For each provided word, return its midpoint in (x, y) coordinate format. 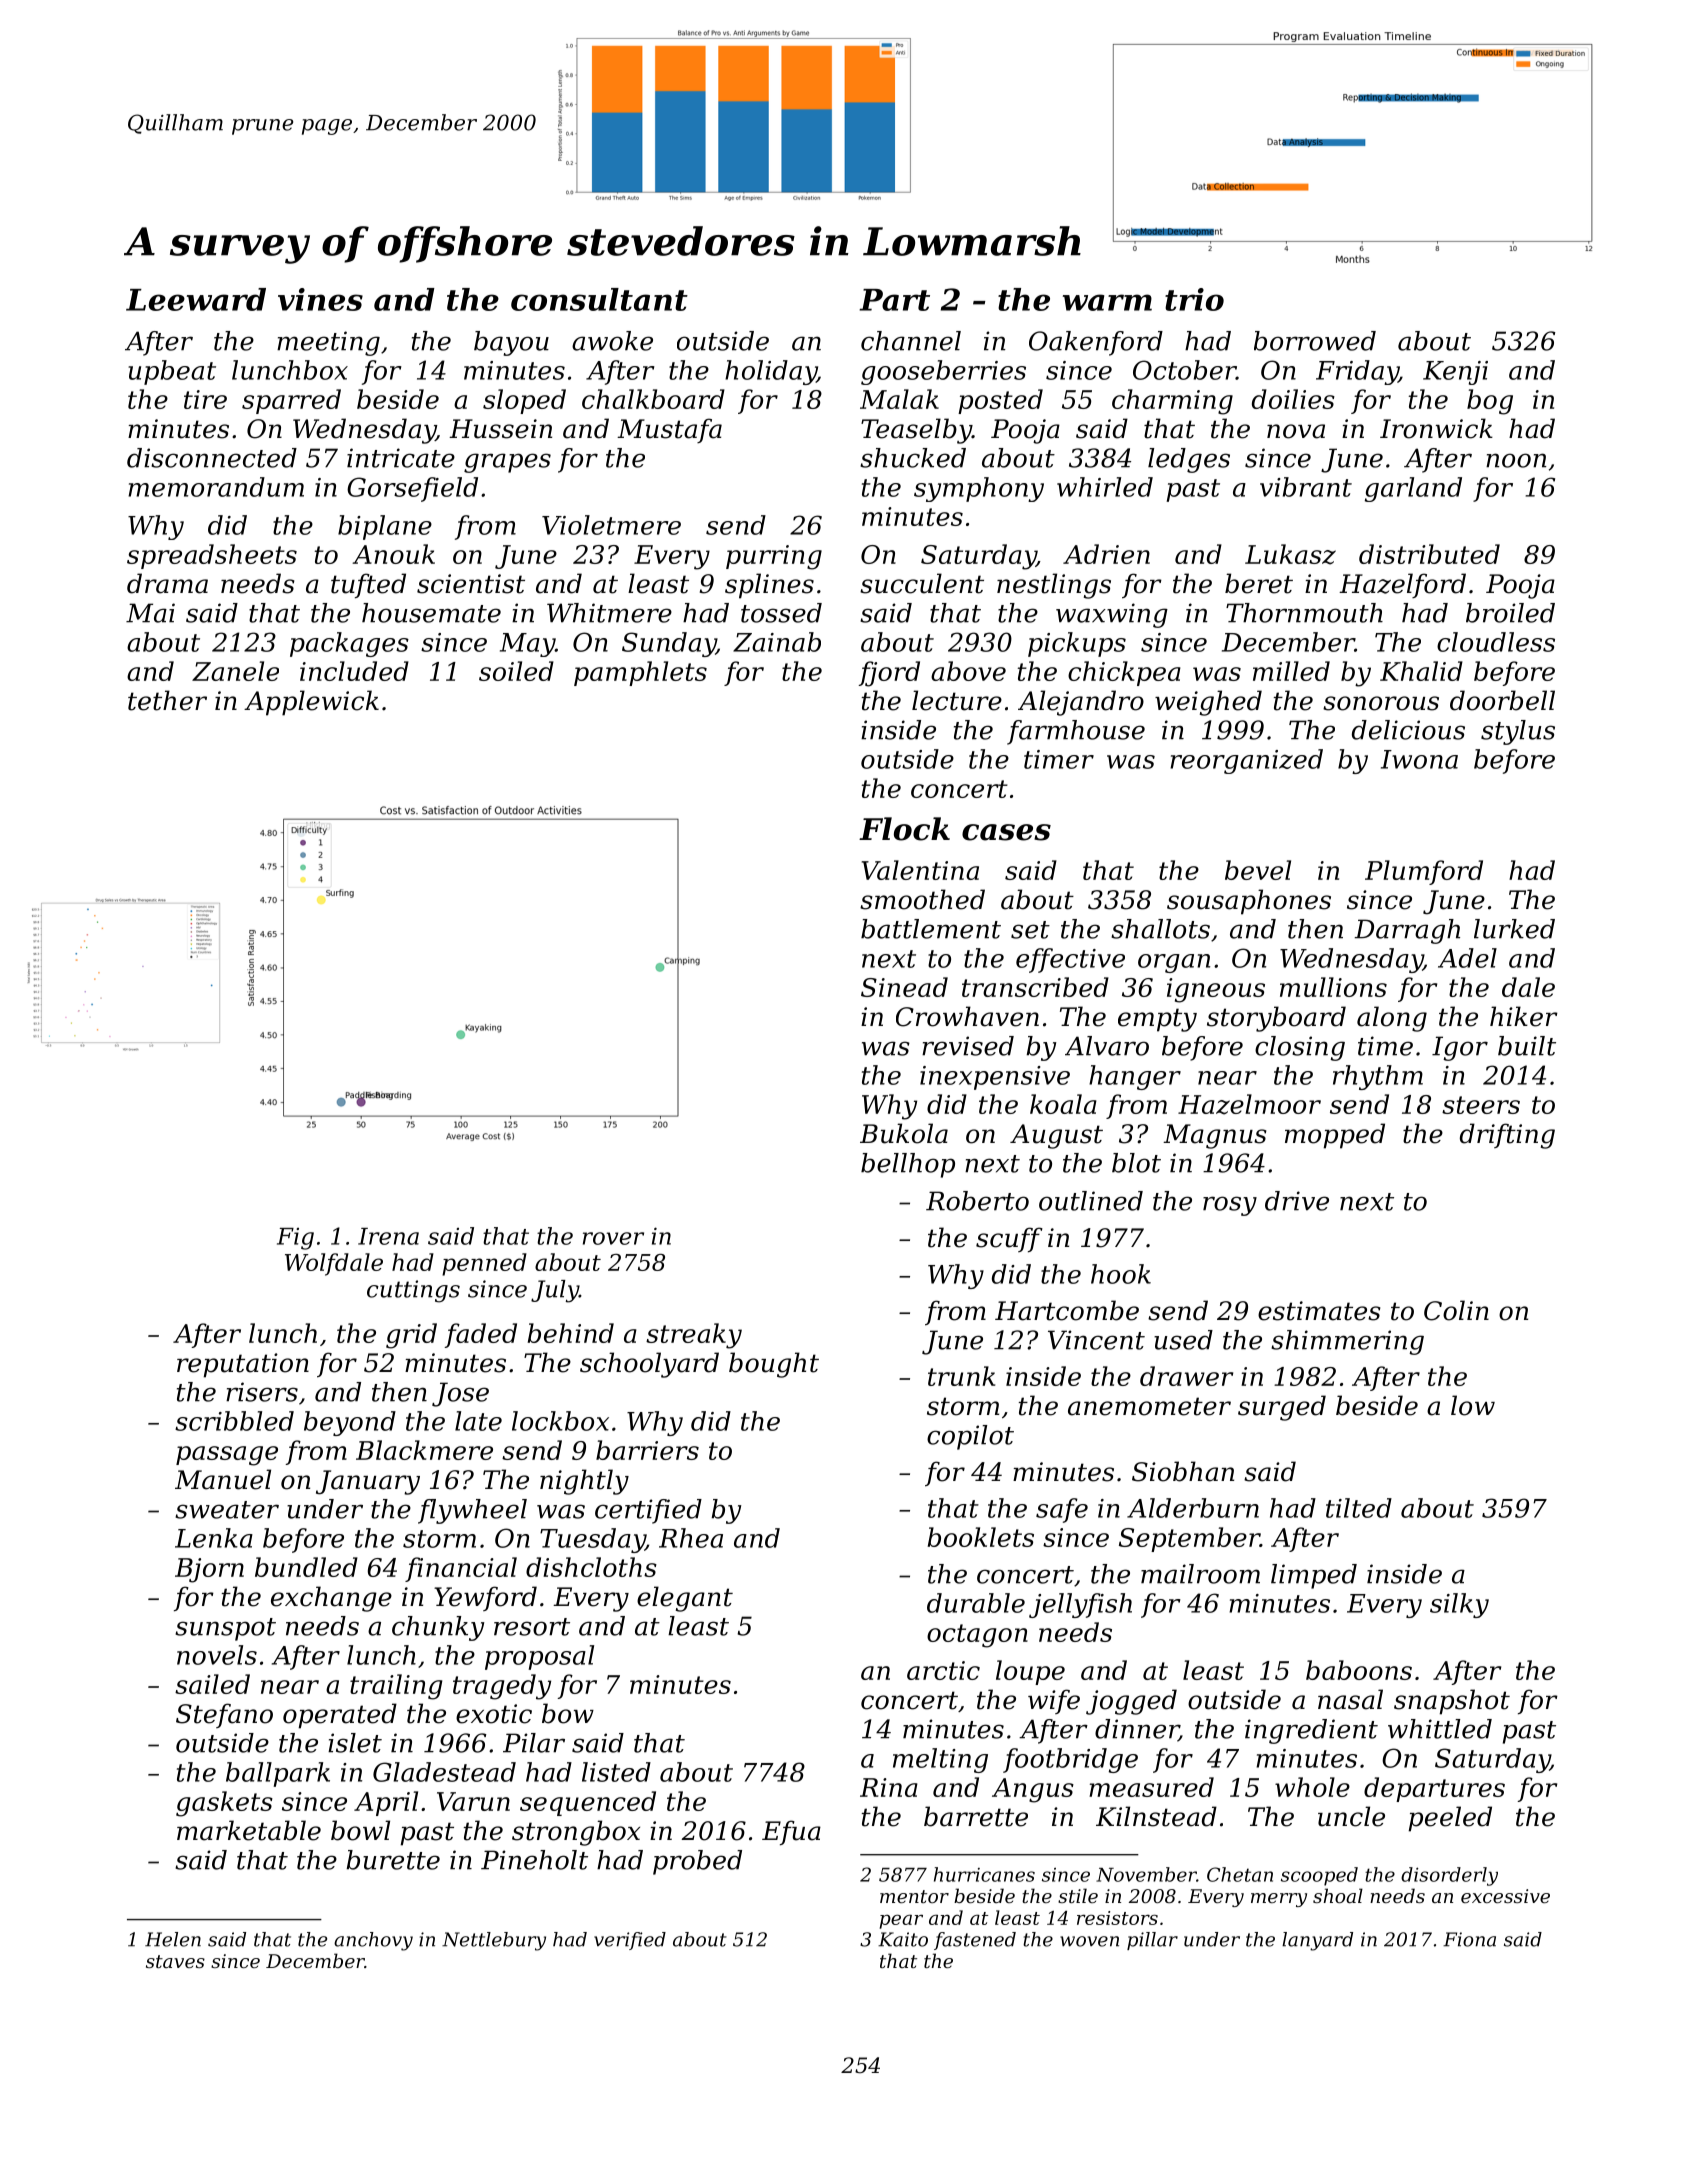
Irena (388, 1236)
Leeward (196, 299)
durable (976, 1603)
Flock (904, 829)
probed (697, 1862)
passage (227, 1456)
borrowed (1315, 341)
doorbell (1502, 700)
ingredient (1311, 1731)
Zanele (235, 671)
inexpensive (995, 1078)
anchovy (373, 1941)
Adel (1467, 958)
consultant (599, 299)
